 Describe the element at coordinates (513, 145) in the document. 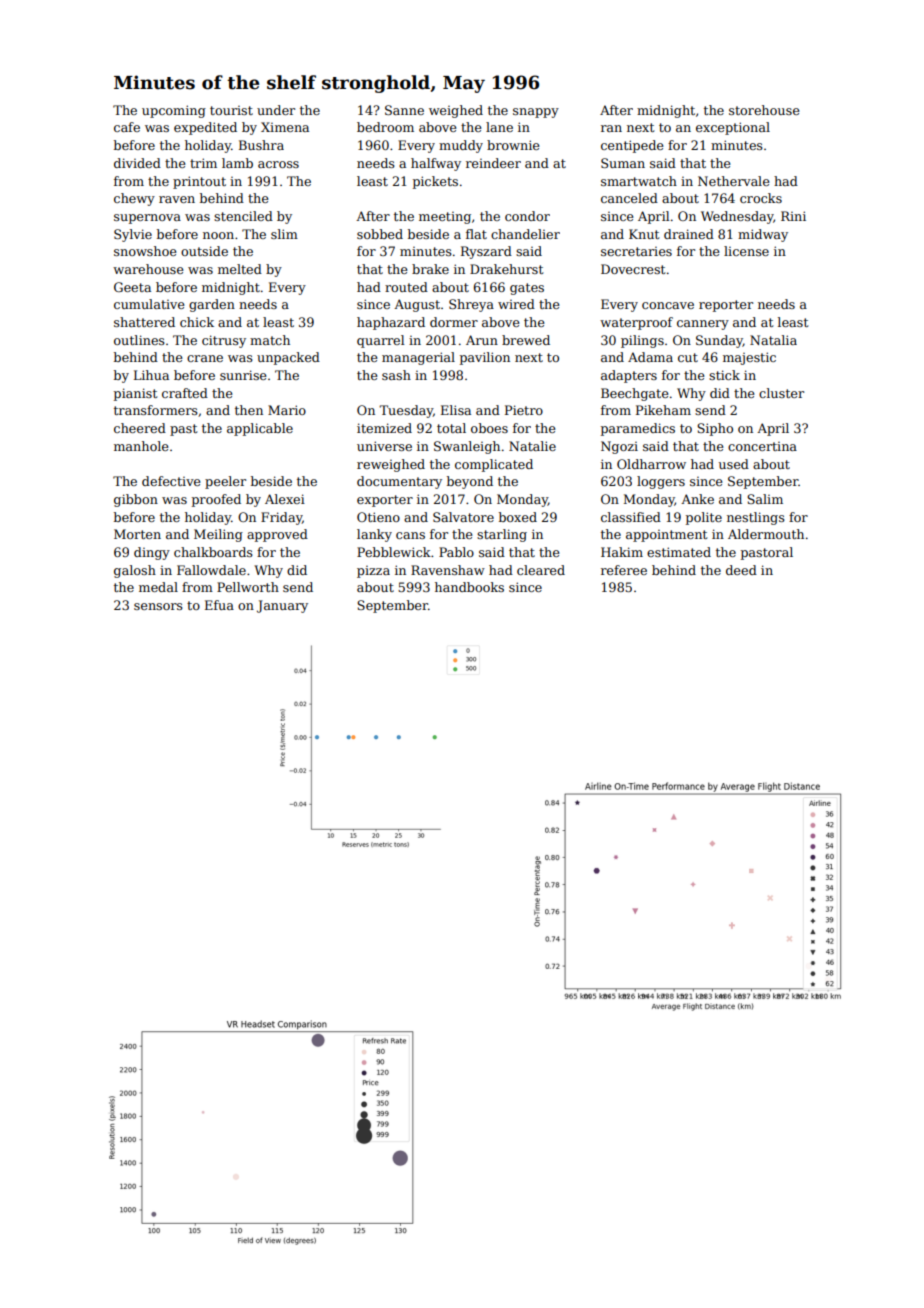

I see `brownie` at that location.
